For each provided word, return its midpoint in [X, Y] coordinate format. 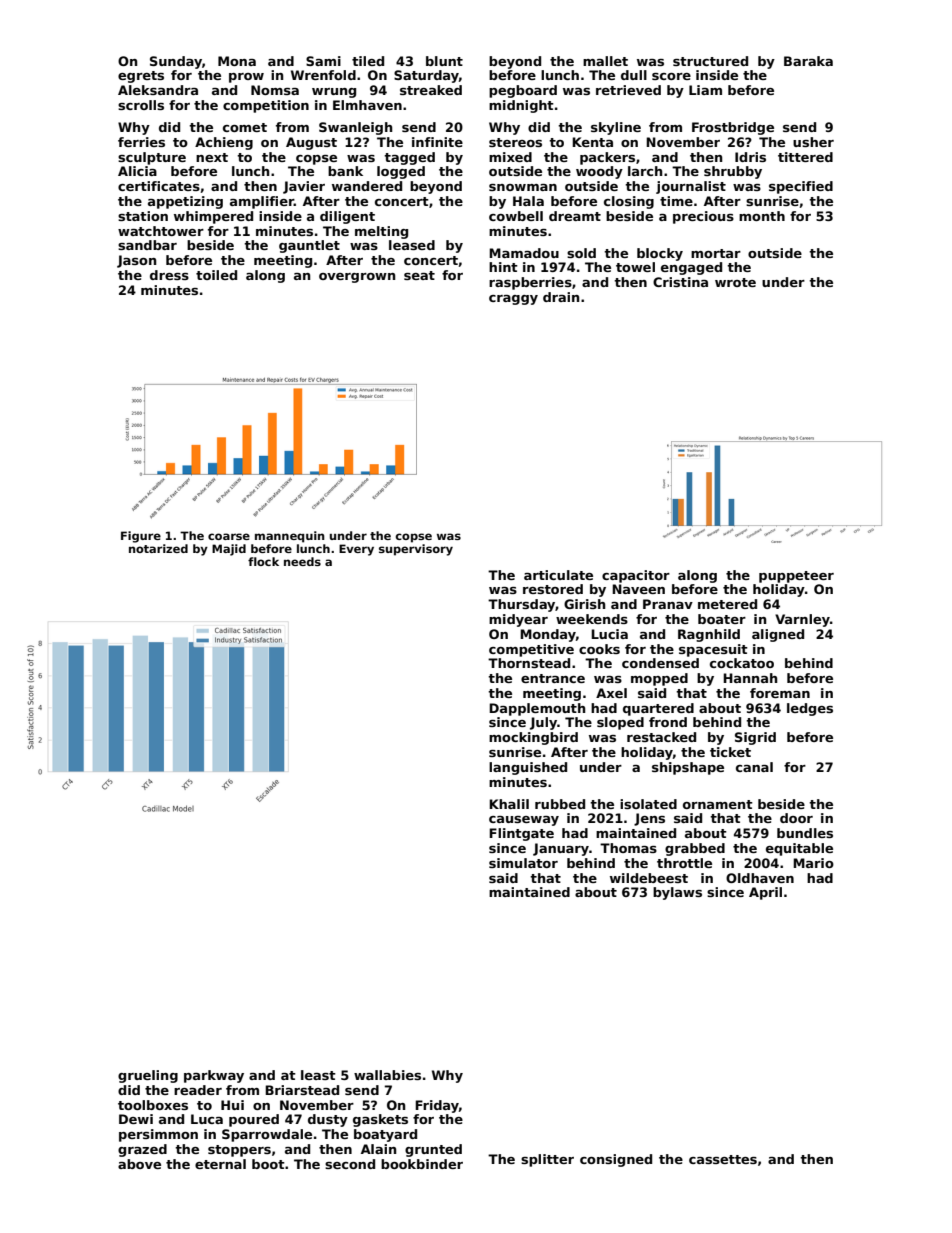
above [139, 1164]
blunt [444, 61]
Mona [237, 61]
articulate [558, 575]
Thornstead [529, 663]
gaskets [380, 1120]
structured [710, 61]
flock [263, 561]
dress [169, 275]
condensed [660, 663]
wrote [735, 282]
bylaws [677, 893]
